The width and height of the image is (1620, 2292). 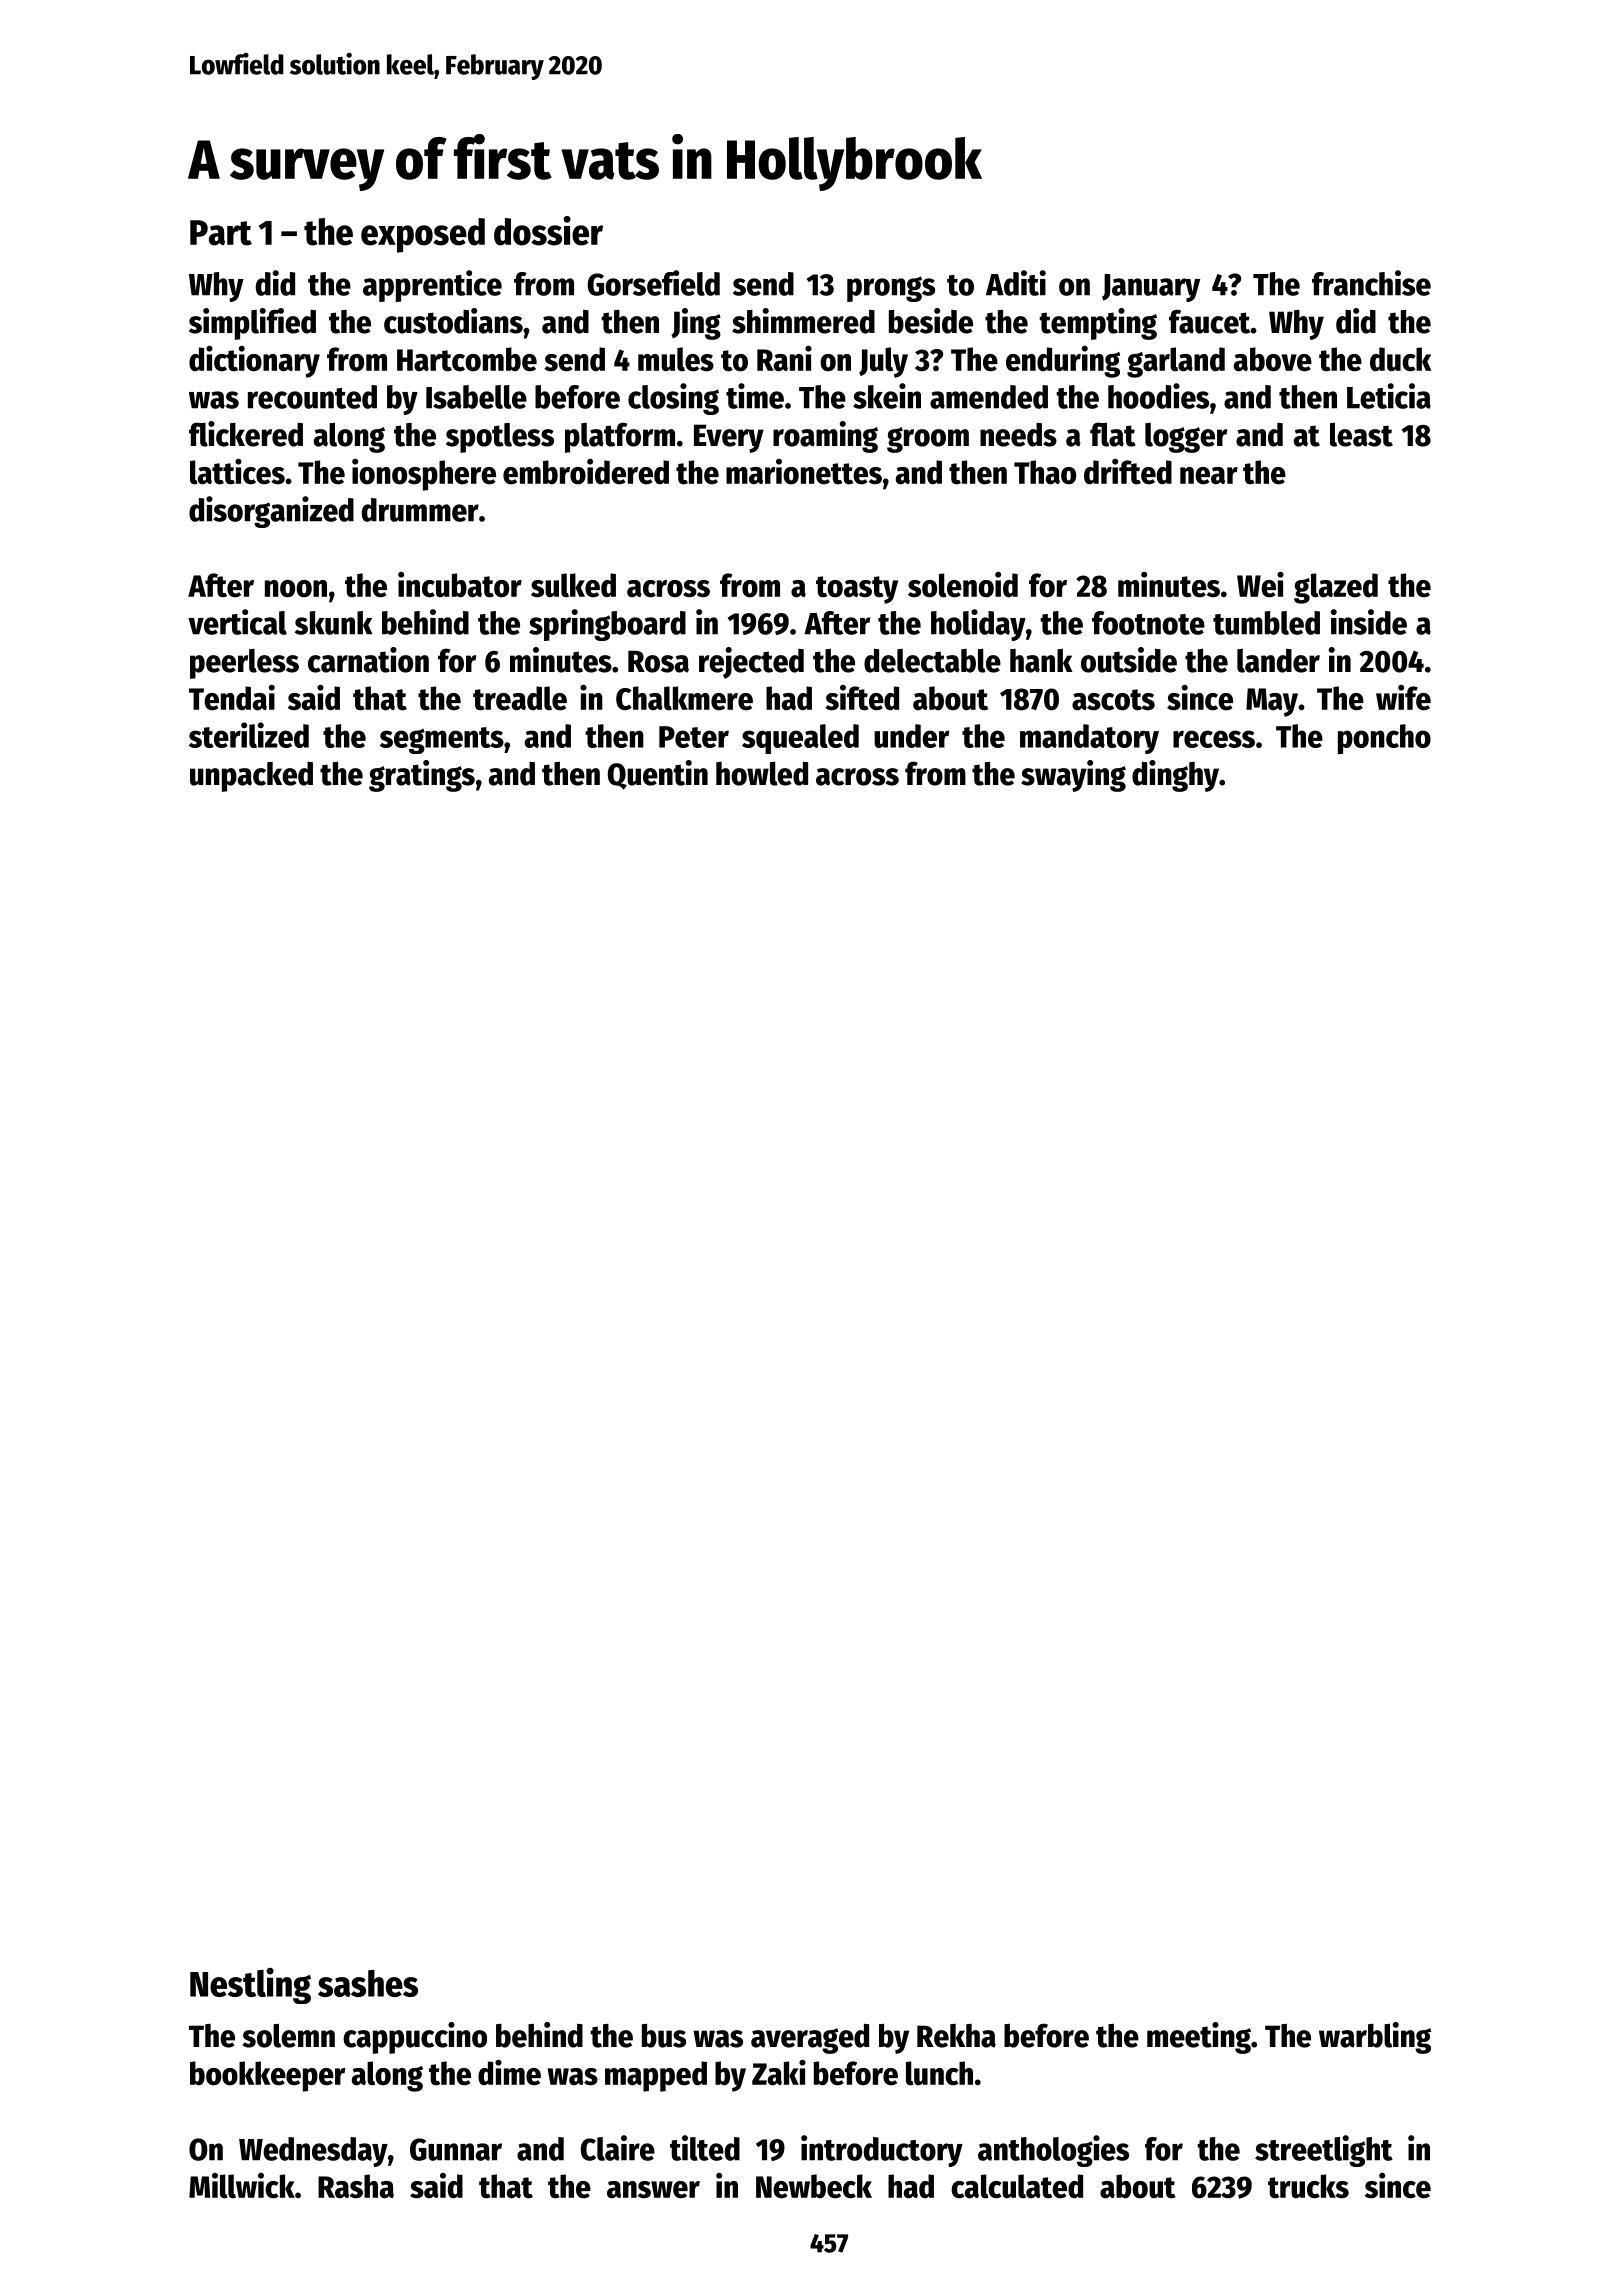 I want to click on cappuccino, so click(x=415, y=2038).
